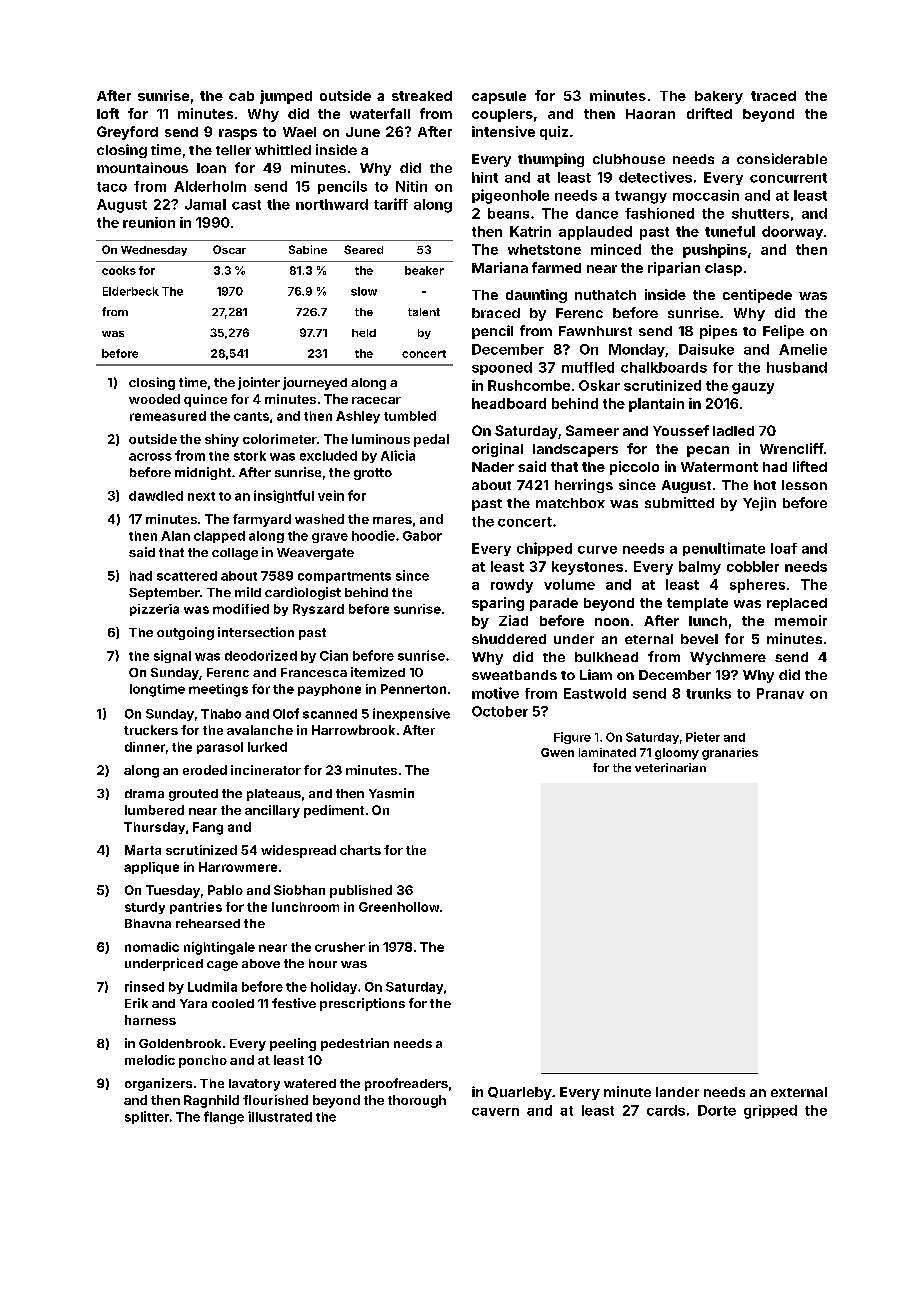 Image resolution: width=924 pixels, height=1308 pixels. I want to click on fashioned, so click(659, 213).
